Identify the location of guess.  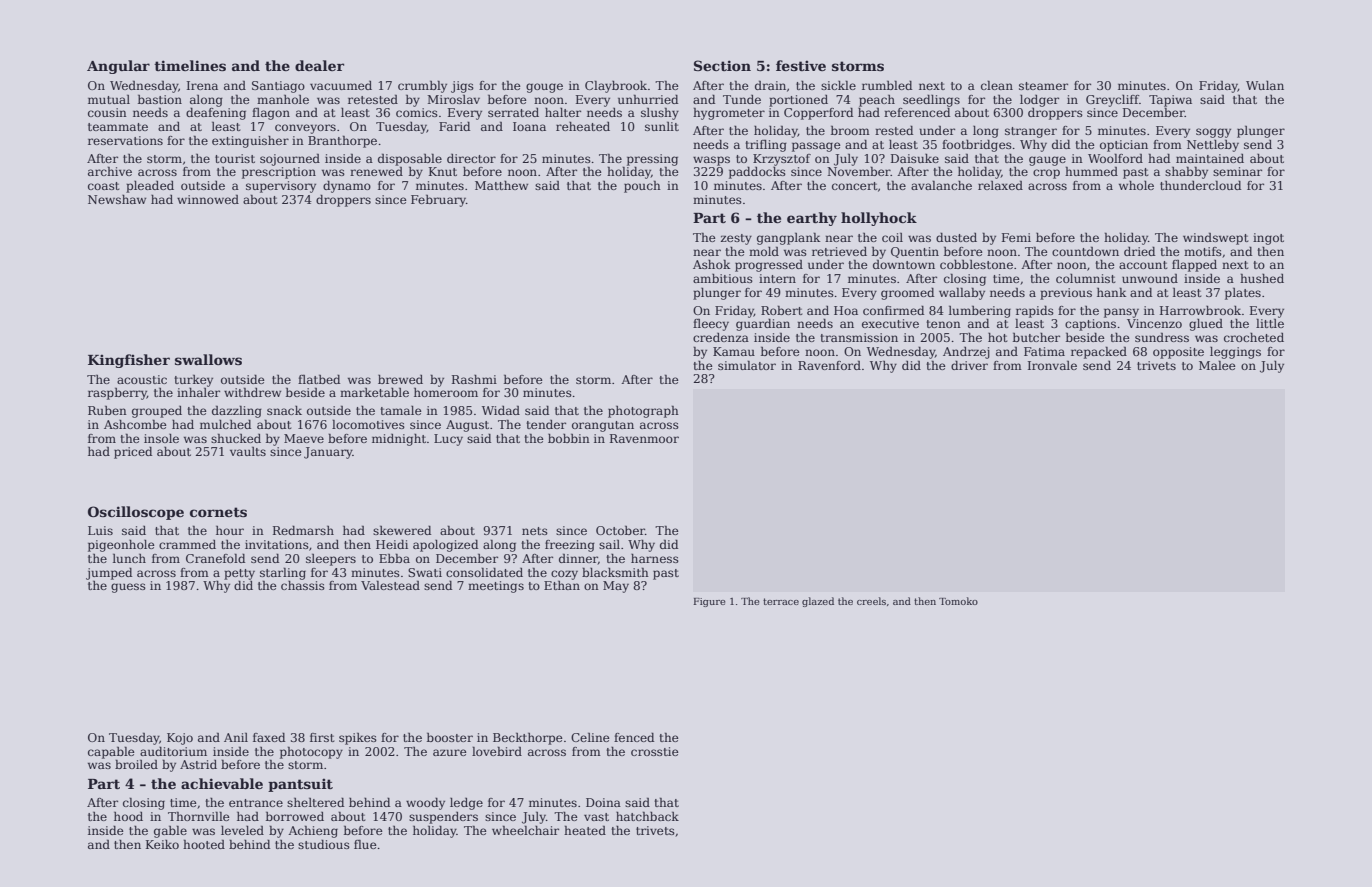
(128, 588).
